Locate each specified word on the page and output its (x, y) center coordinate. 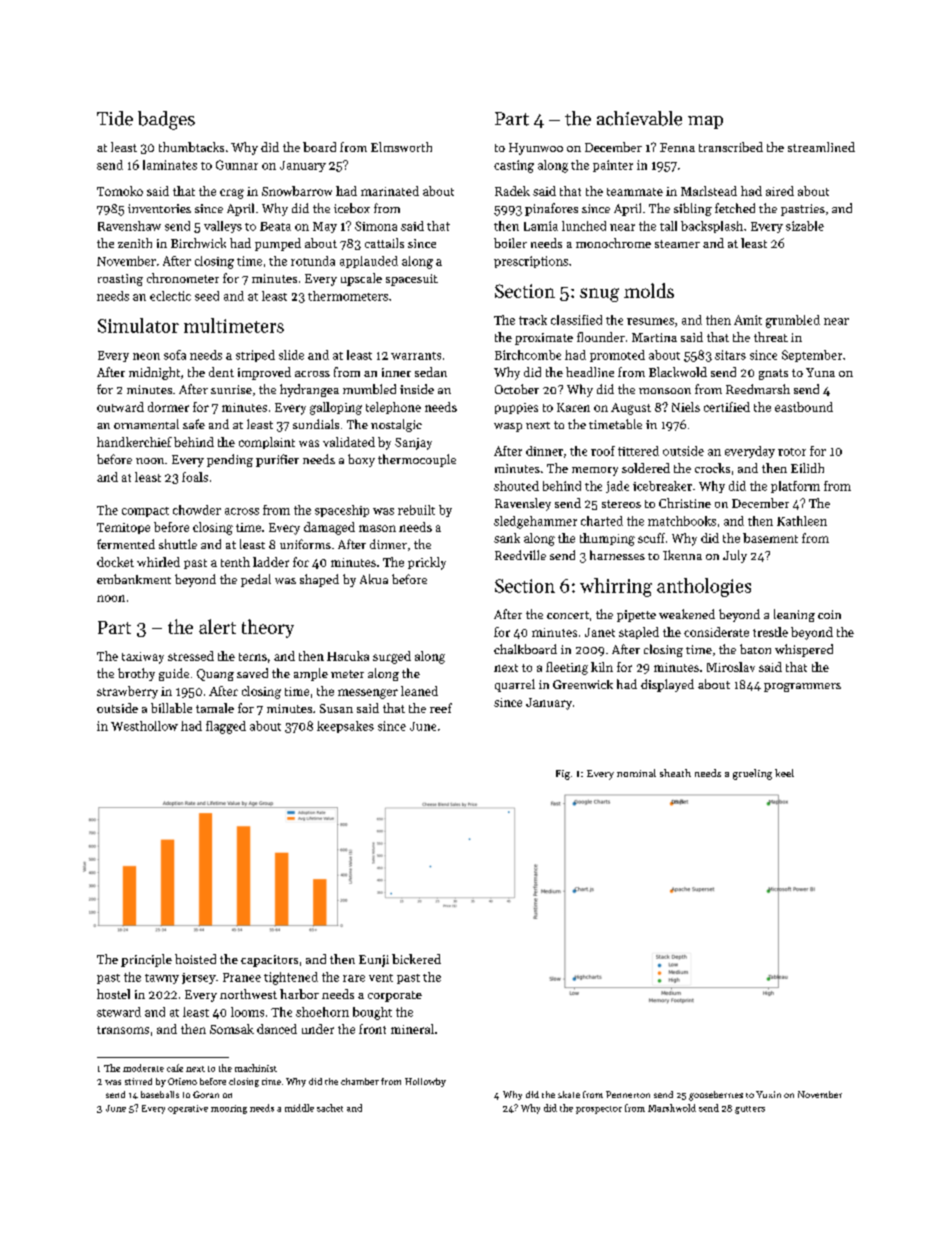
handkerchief (134, 442)
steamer (677, 244)
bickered (416, 959)
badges (166, 120)
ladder (271, 562)
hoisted (195, 959)
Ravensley (523, 504)
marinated (390, 191)
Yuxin (768, 1094)
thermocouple (417, 460)
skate (569, 1094)
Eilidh (807, 468)
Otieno (182, 1081)
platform (795, 487)
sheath (675, 773)
